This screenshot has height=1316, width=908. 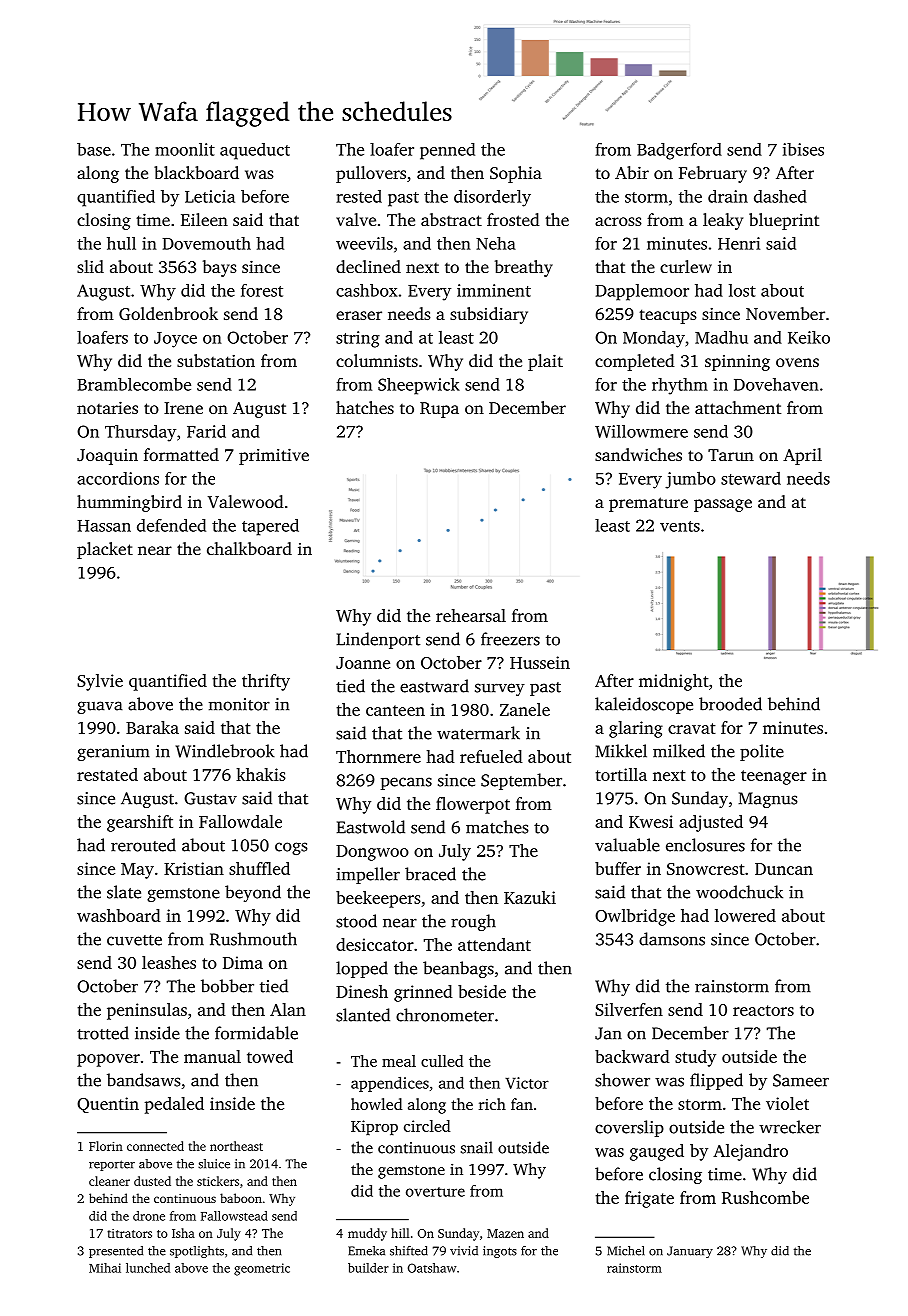 I want to click on pedaled, so click(x=174, y=1105).
